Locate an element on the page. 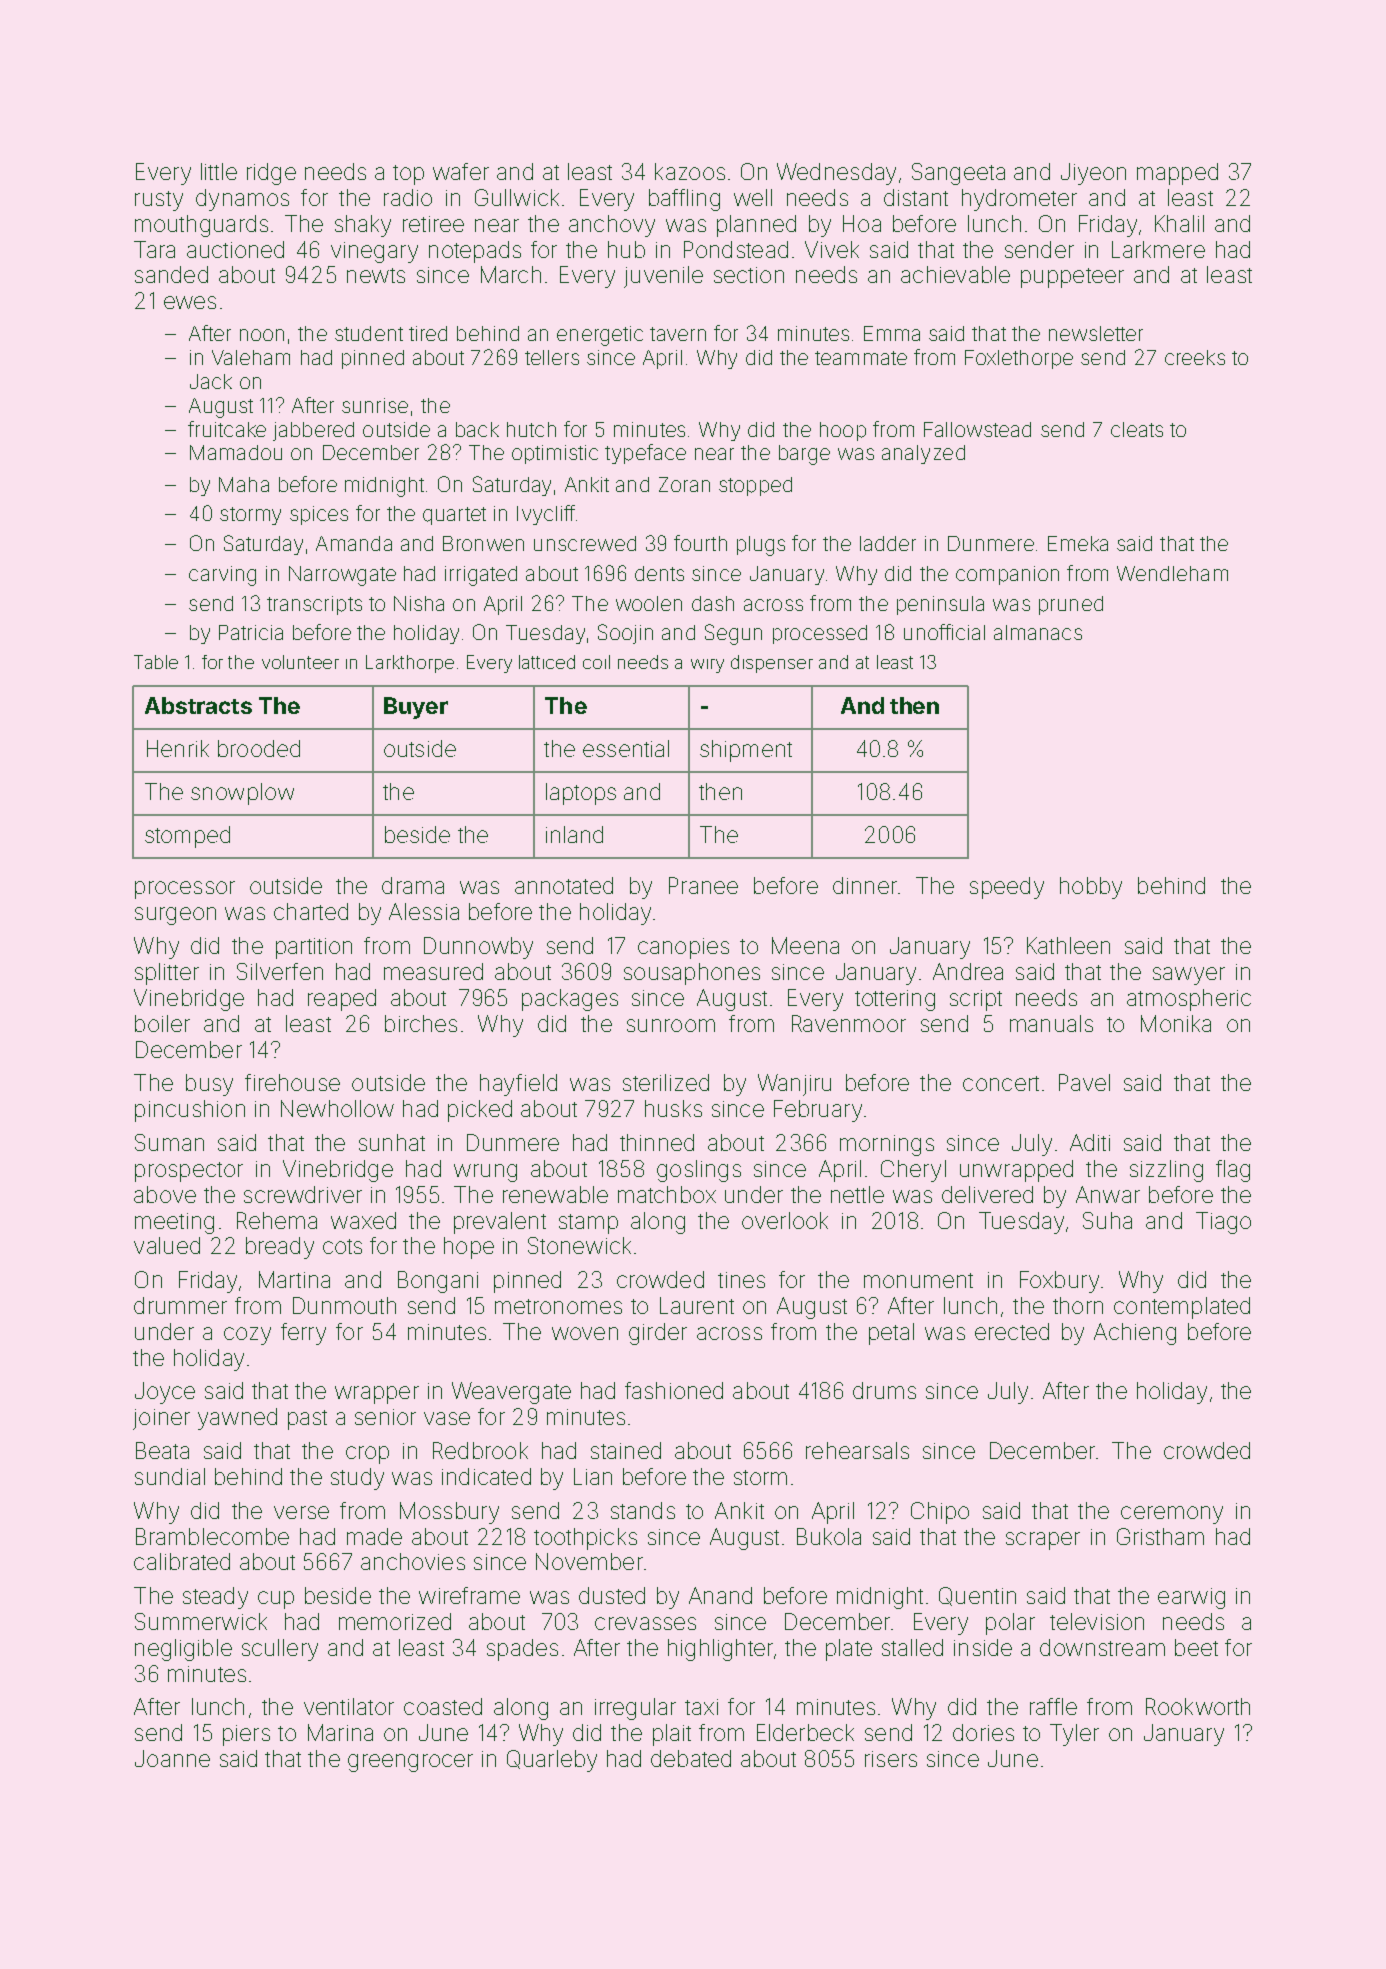 The image size is (1386, 1969). Rookworth is located at coordinates (1198, 1706).
